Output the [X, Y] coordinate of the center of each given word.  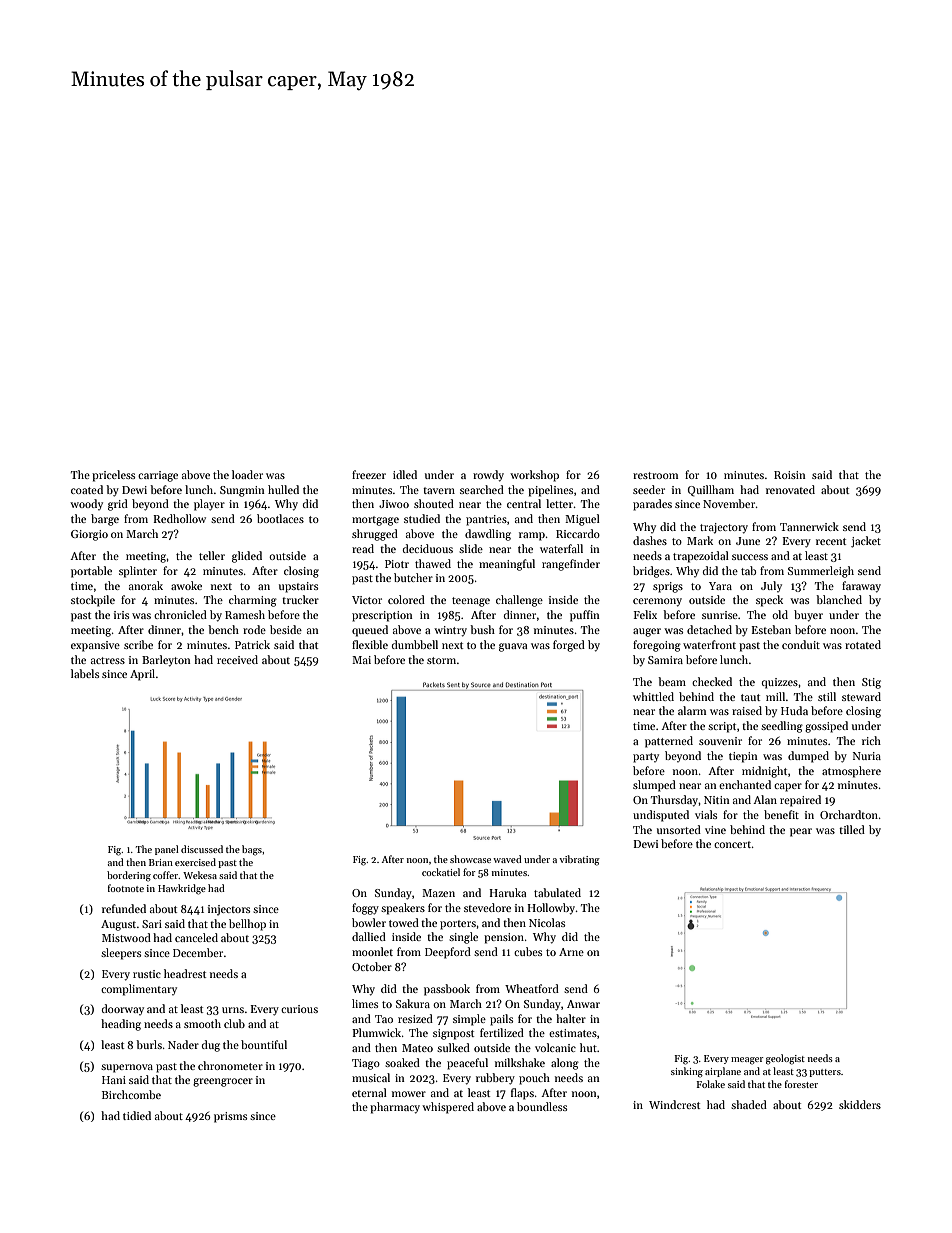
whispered [448, 1108]
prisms [230, 1117]
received [237, 659]
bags [252, 850]
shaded [749, 1104]
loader [247, 474]
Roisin [790, 475]
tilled [852, 829]
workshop [534, 476]
